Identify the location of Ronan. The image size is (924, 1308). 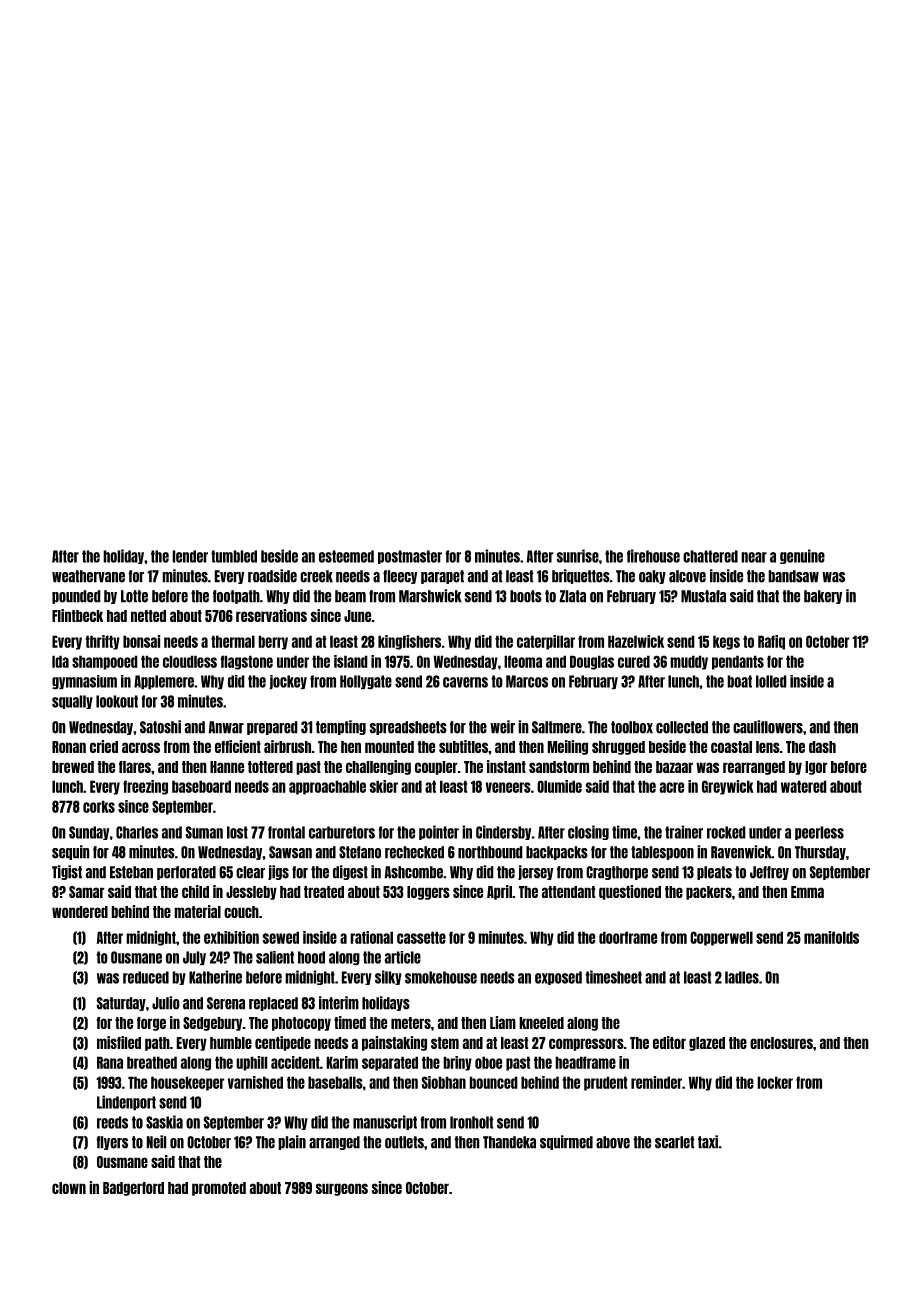
(69, 747).
